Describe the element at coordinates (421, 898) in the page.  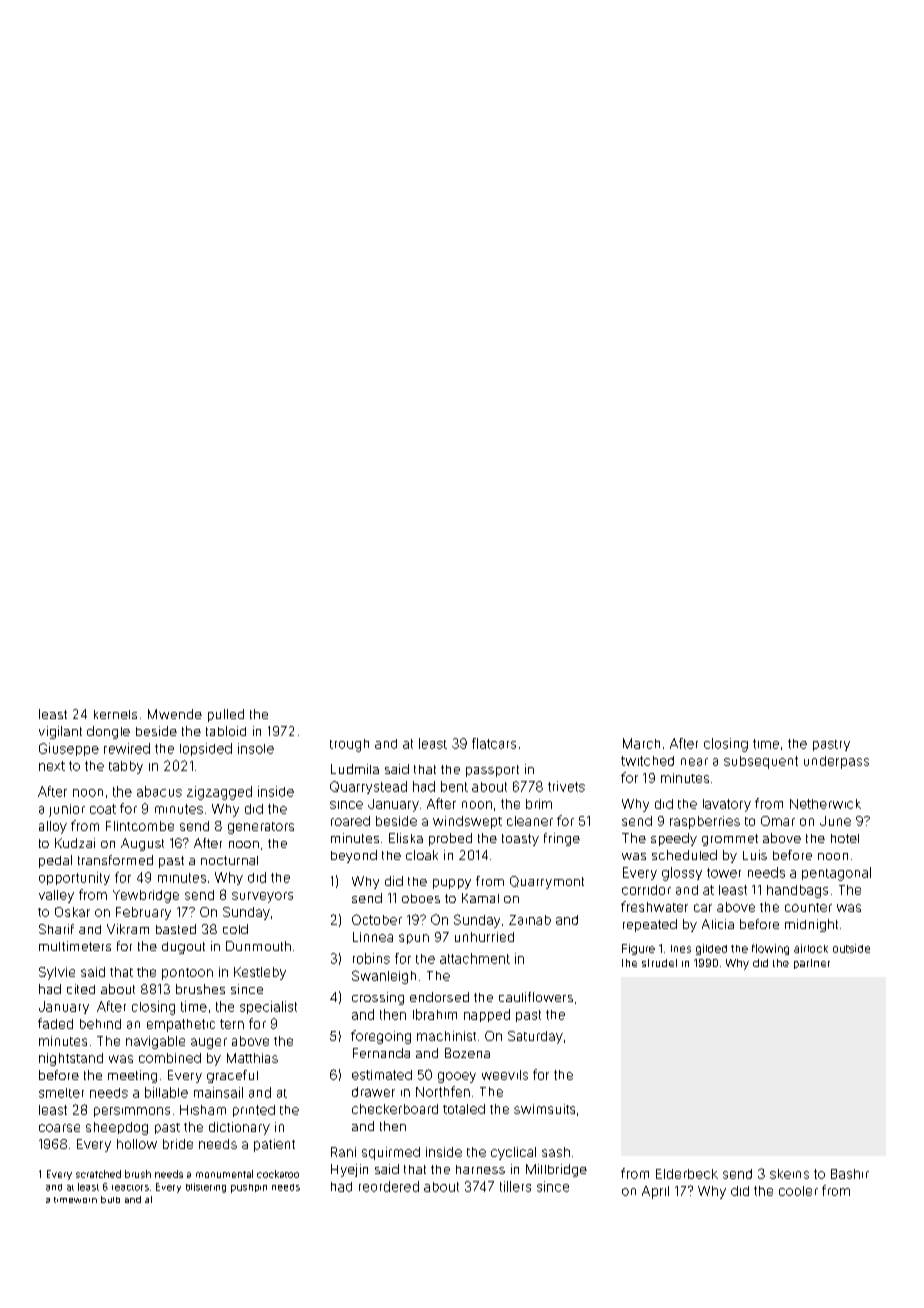
I see `oboes` at that location.
